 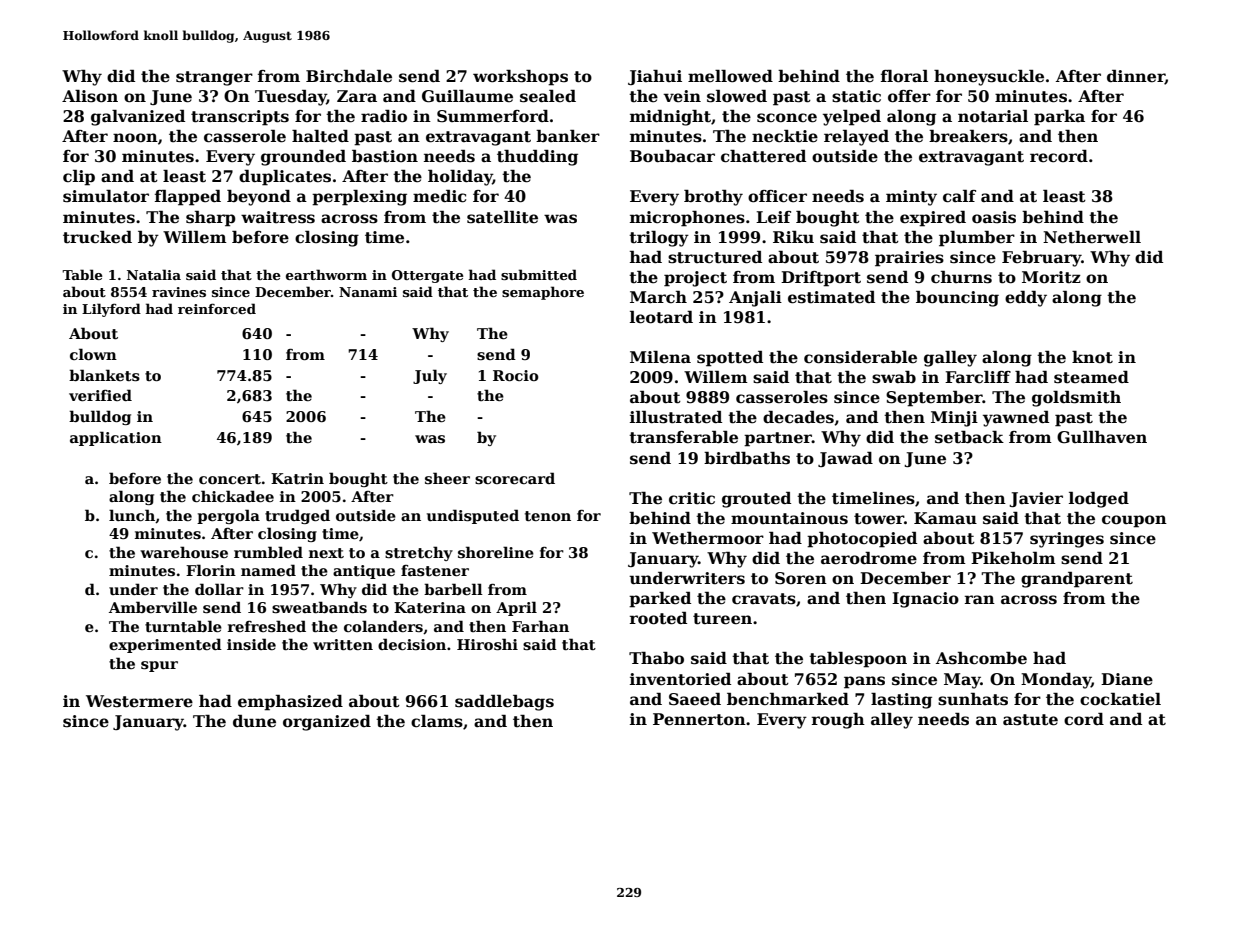 What do you see at coordinates (1120, 699) in the screenshot?
I see `cockatiel` at bounding box center [1120, 699].
